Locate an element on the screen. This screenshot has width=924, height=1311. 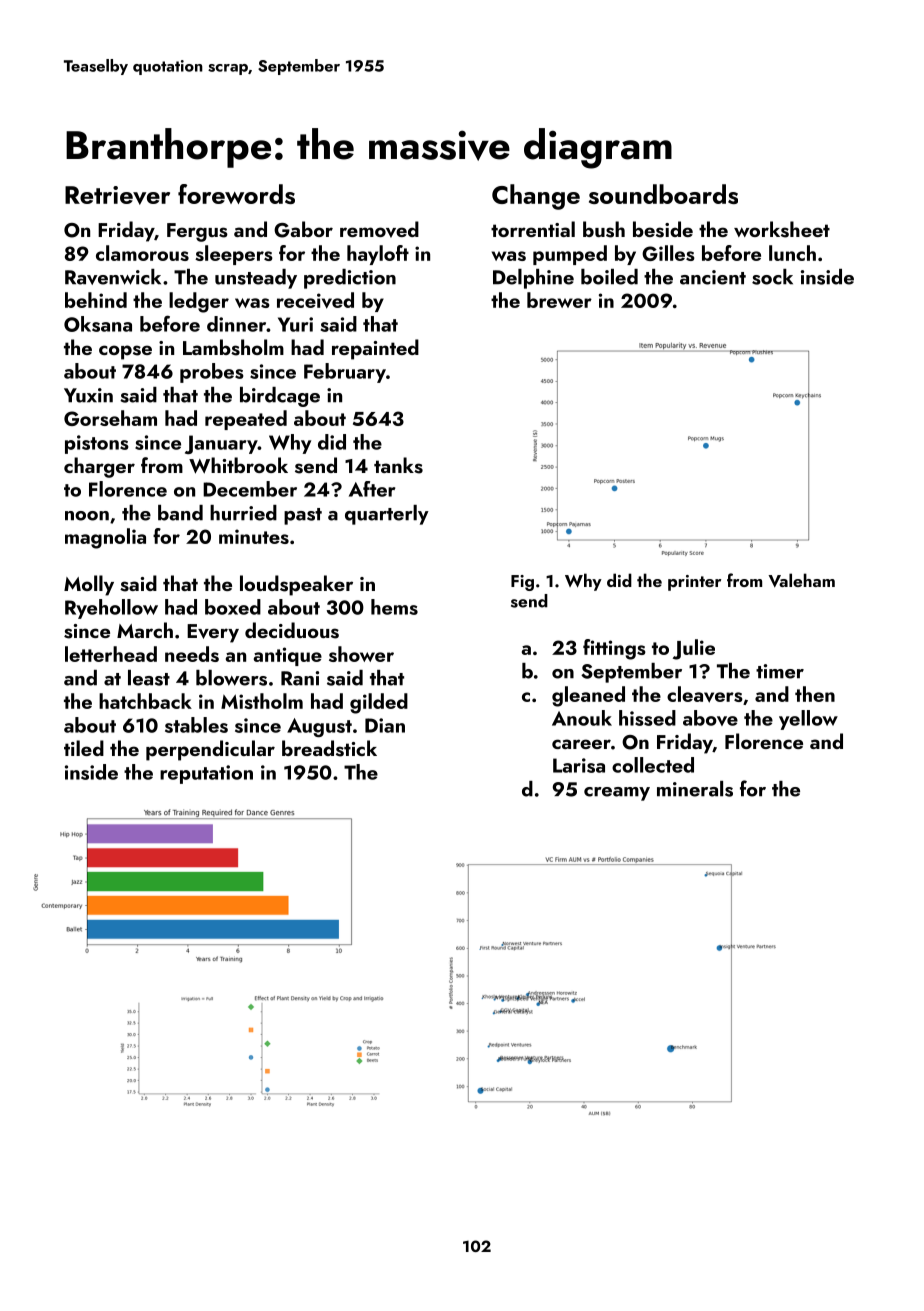
magnolia is located at coordinates (105, 538).
